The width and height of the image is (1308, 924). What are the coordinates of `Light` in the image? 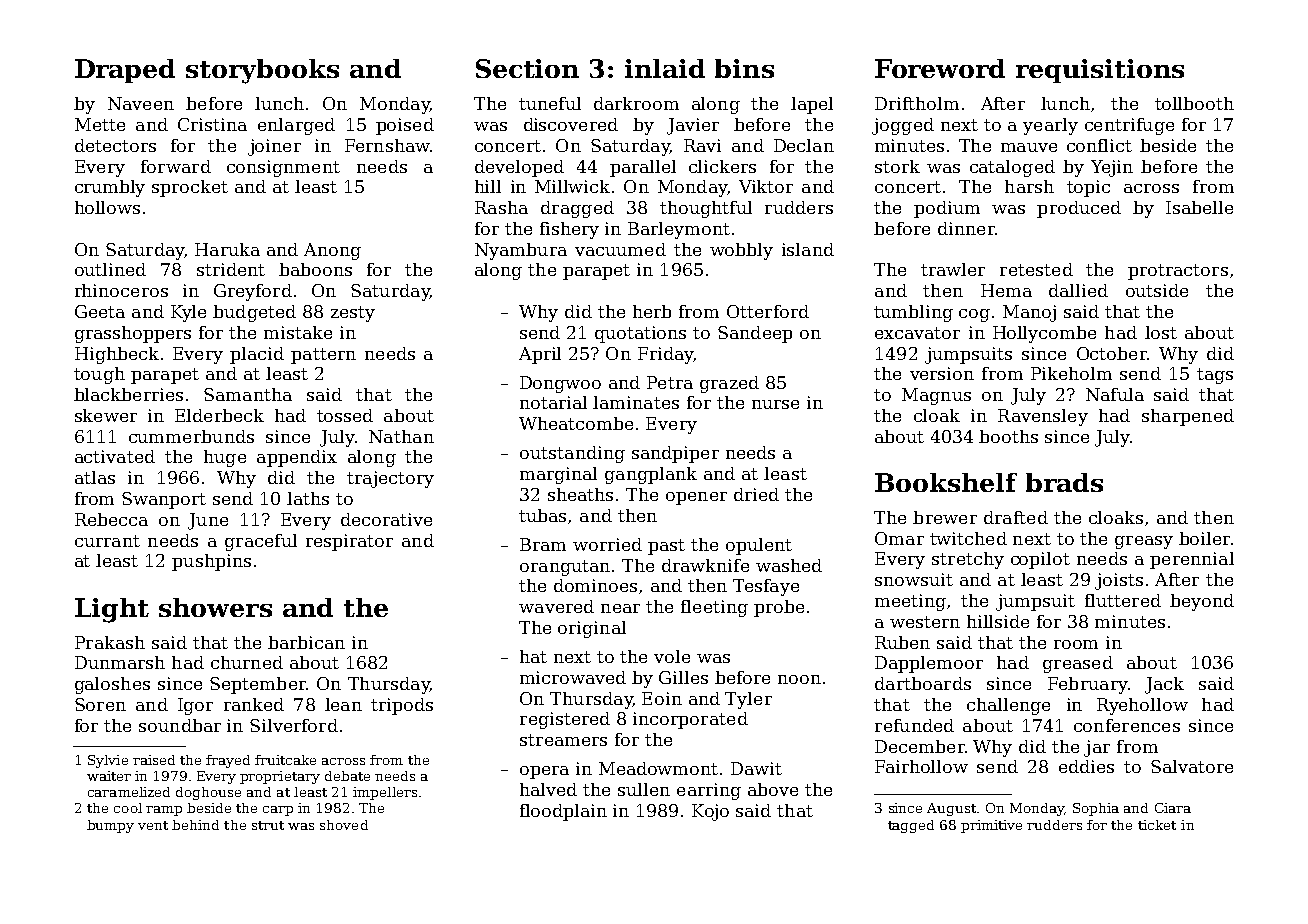 It's located at (112, 610).
